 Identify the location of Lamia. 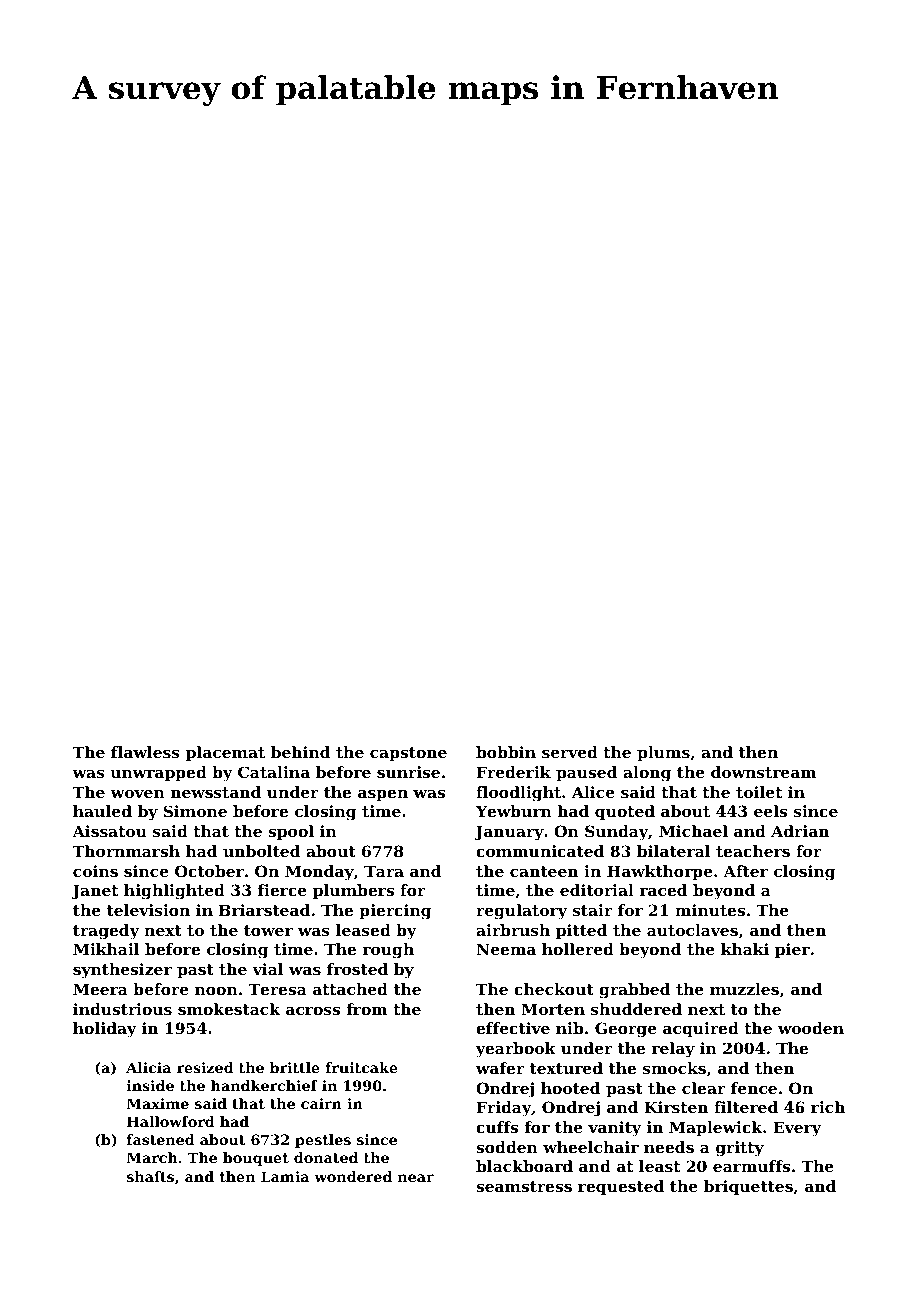
(285, 1176).
